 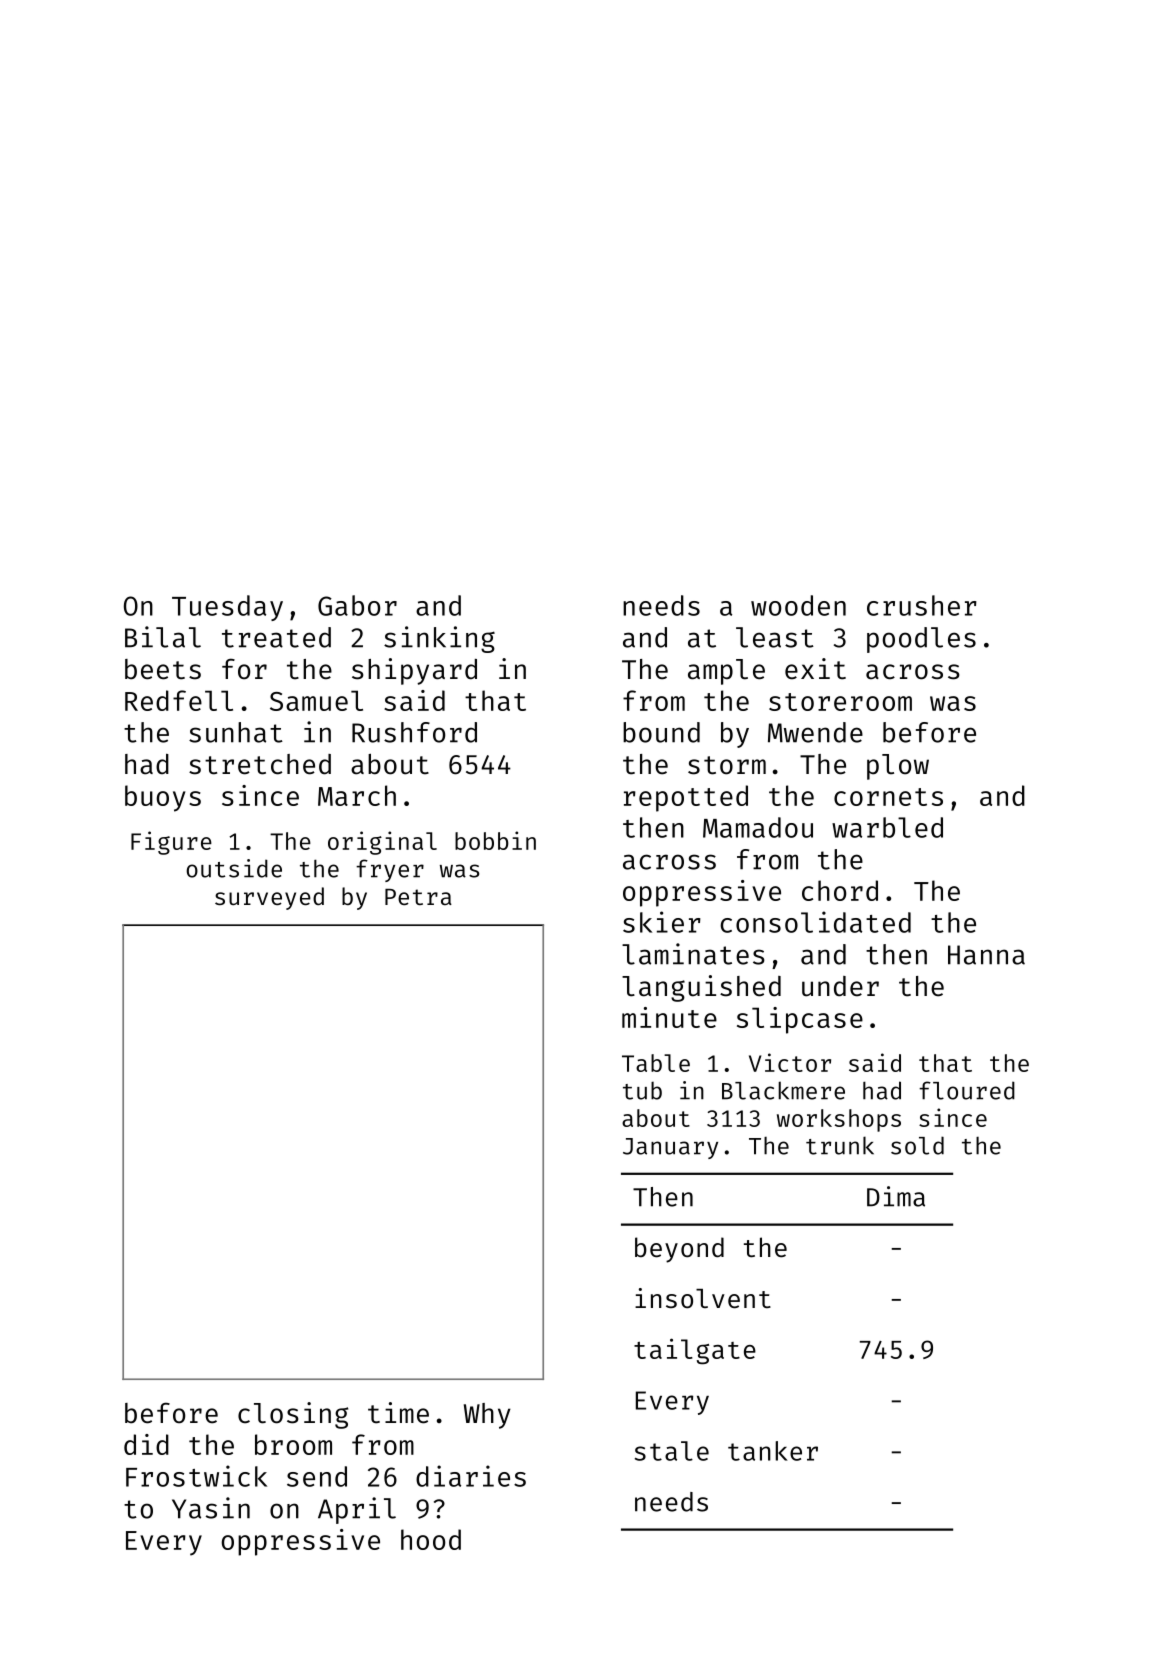 I want to click on plow, so click(x=898, y=767).
